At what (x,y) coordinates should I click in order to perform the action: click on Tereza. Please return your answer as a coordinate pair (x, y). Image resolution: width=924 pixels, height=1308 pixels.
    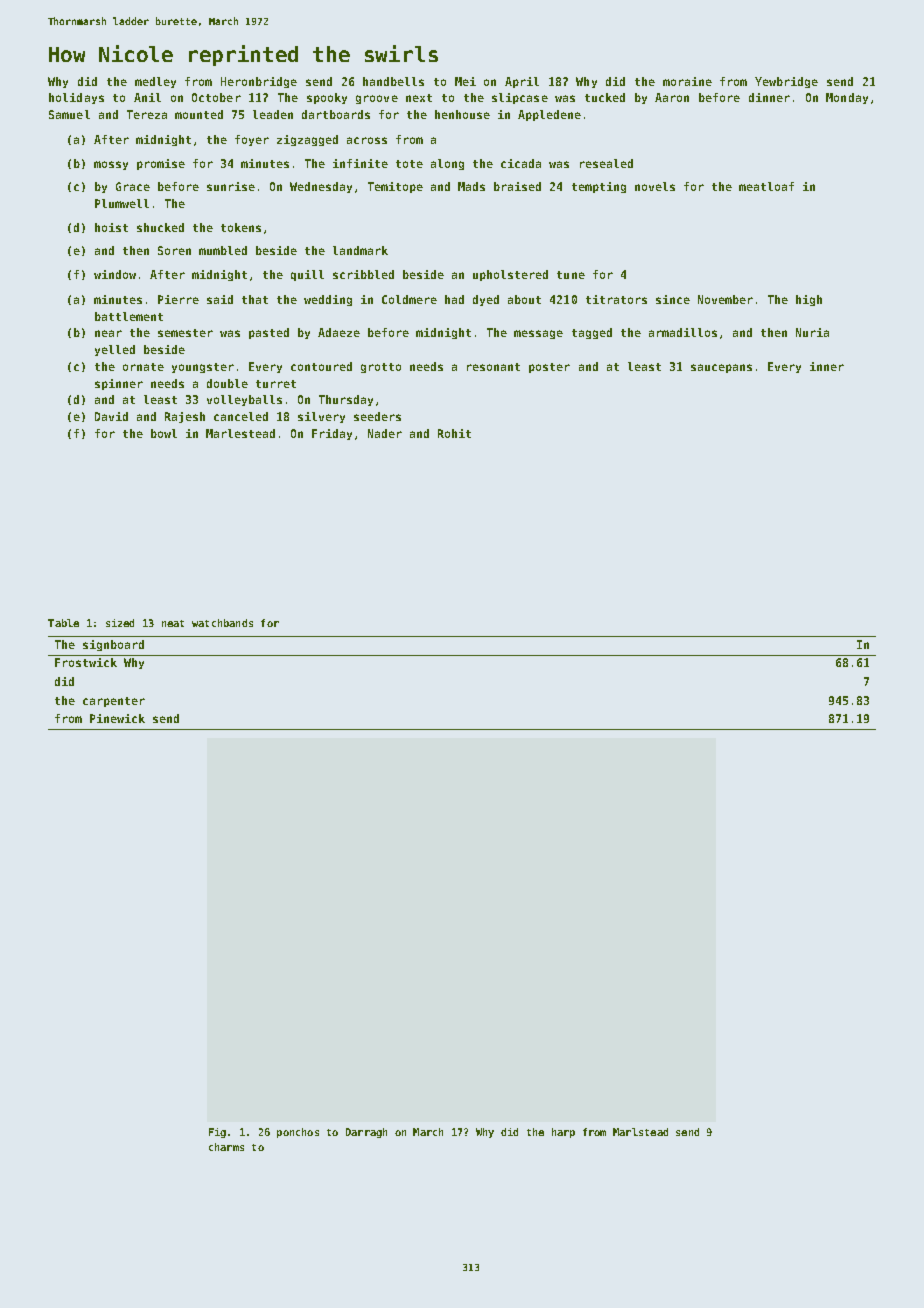
    Looking at the image, I should click on (147, 114).
